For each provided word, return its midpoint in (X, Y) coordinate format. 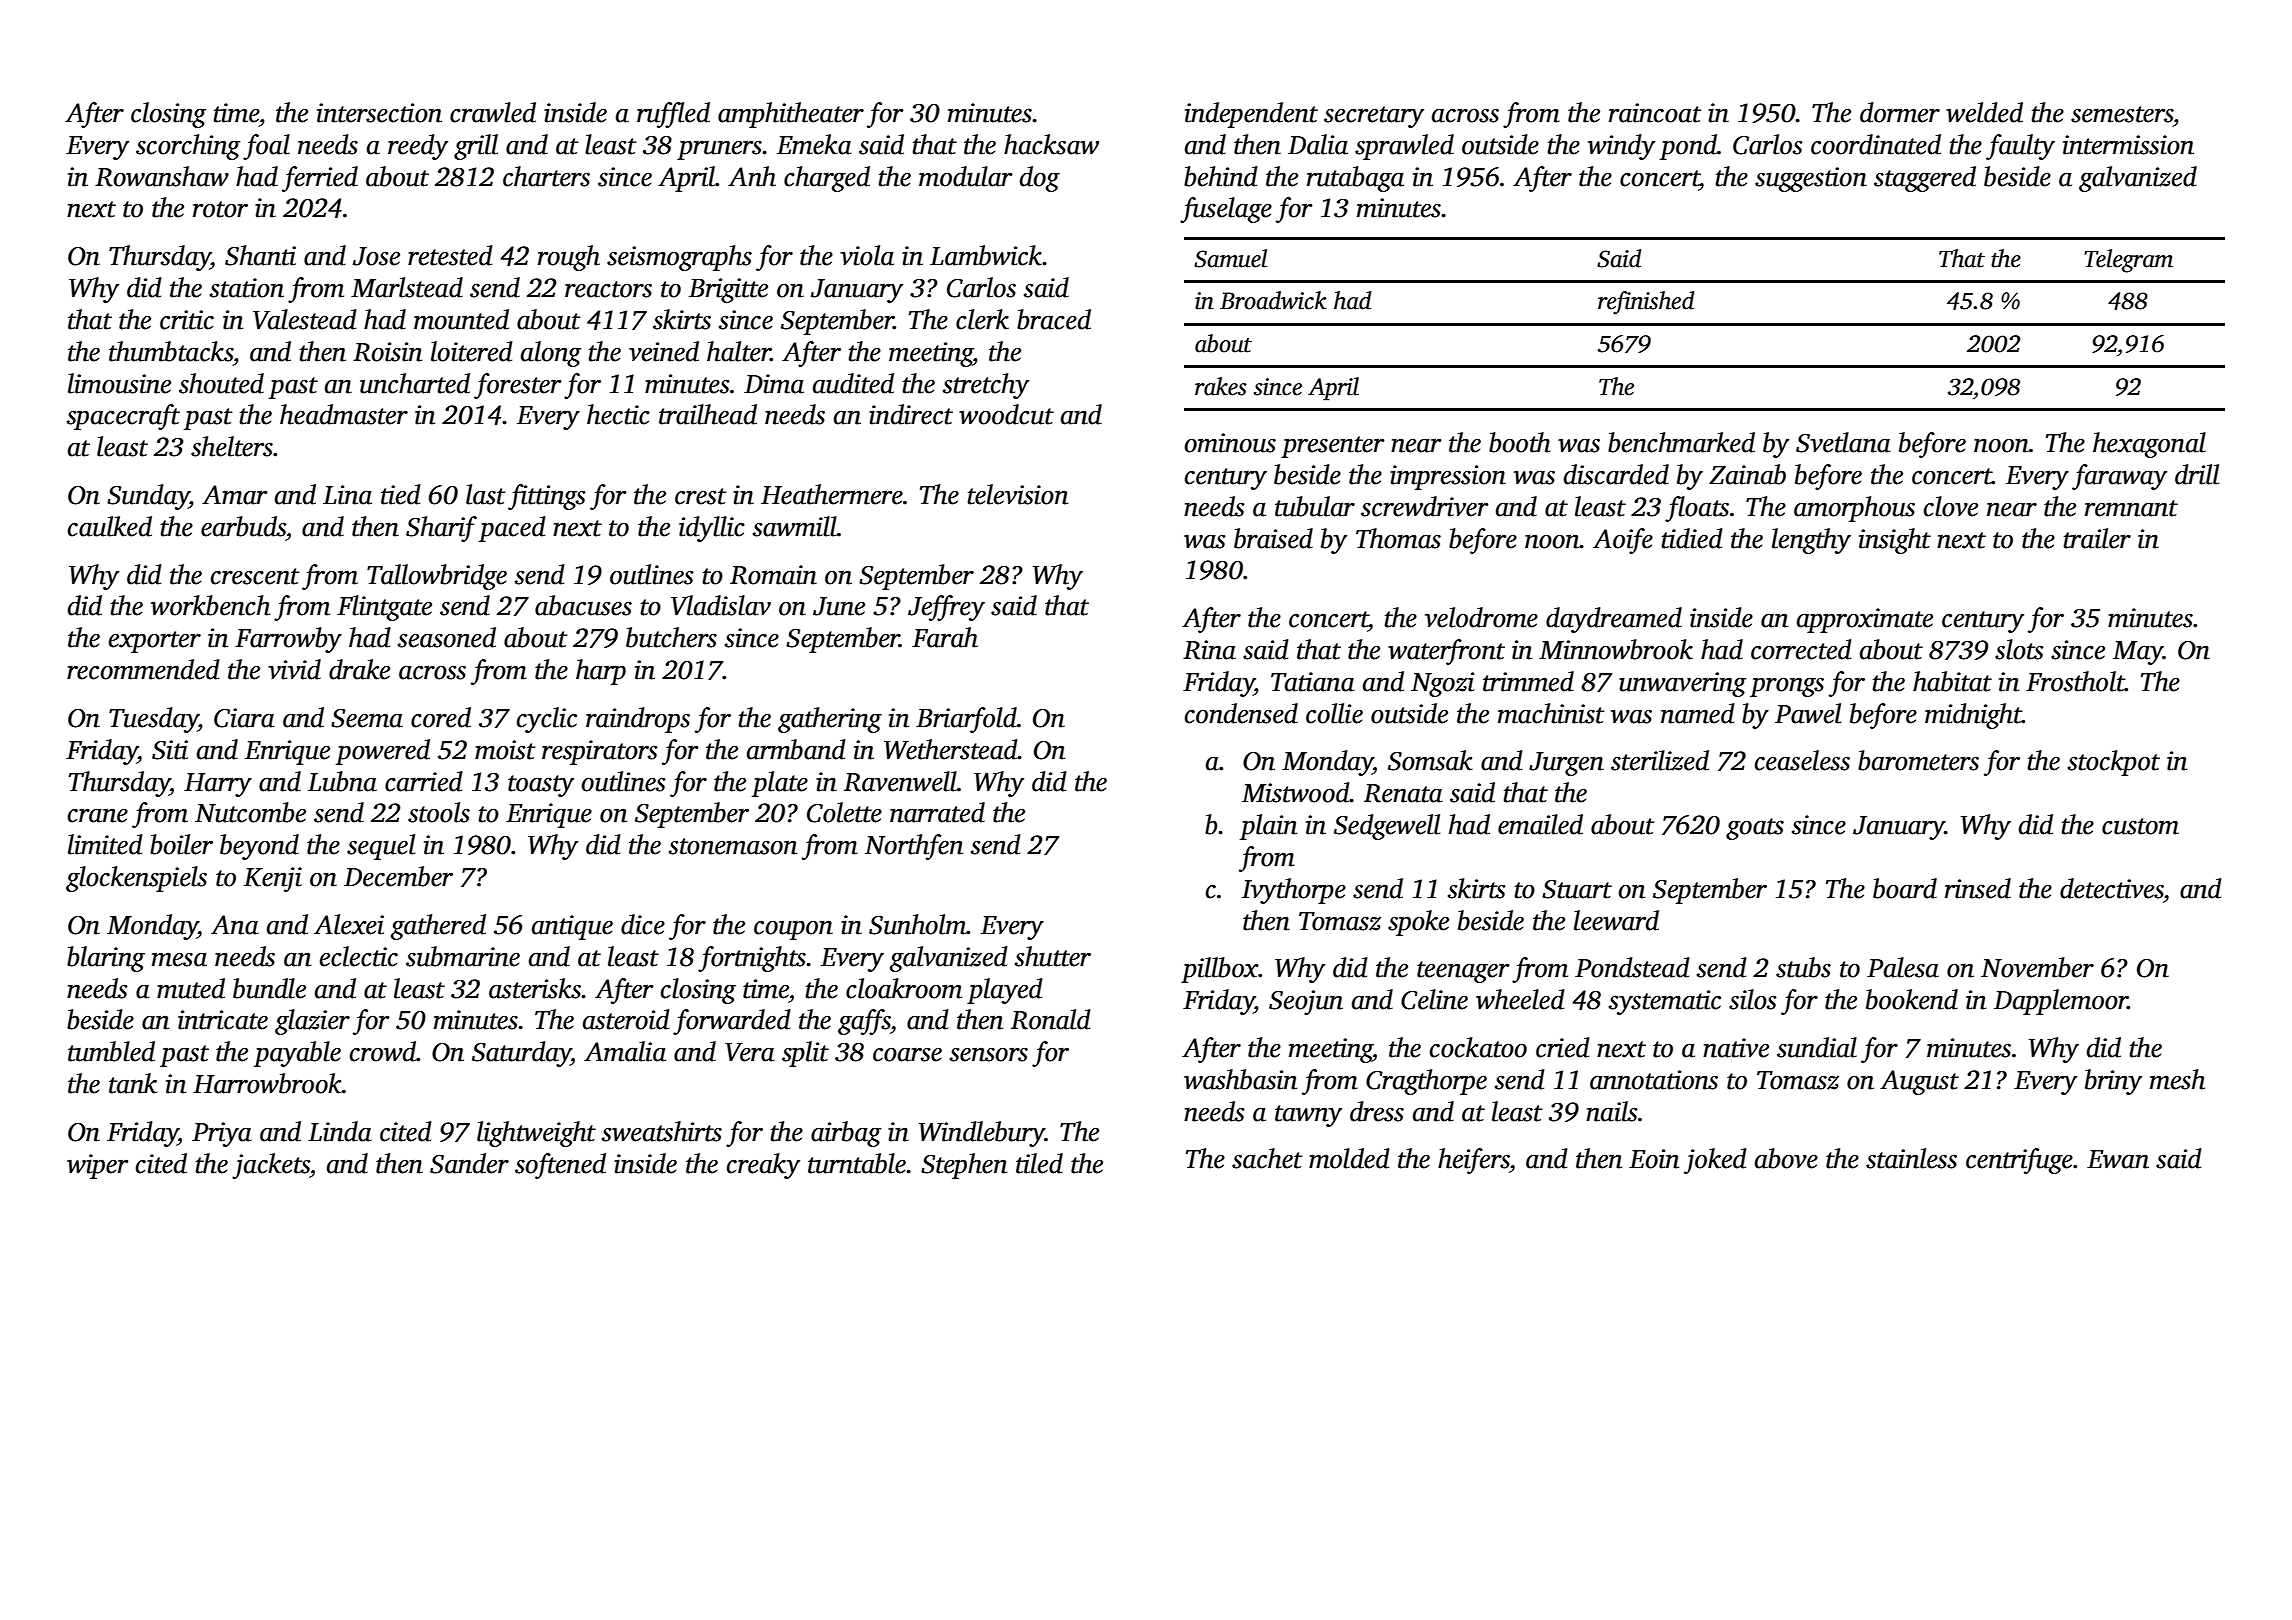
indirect (911, 414)
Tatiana (1313, 682)
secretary (1374, 117)
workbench (210, 605)
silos (1753, 999)
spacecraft (123, 417)
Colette (844, 812)
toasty (541, 786)
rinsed (1978, 888)
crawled (493, 112)
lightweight (536, 1134)
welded (1984, 112)
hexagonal (2149, 445)
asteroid (626, 1019)
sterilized (1660, 760)
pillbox (1220, 970)
